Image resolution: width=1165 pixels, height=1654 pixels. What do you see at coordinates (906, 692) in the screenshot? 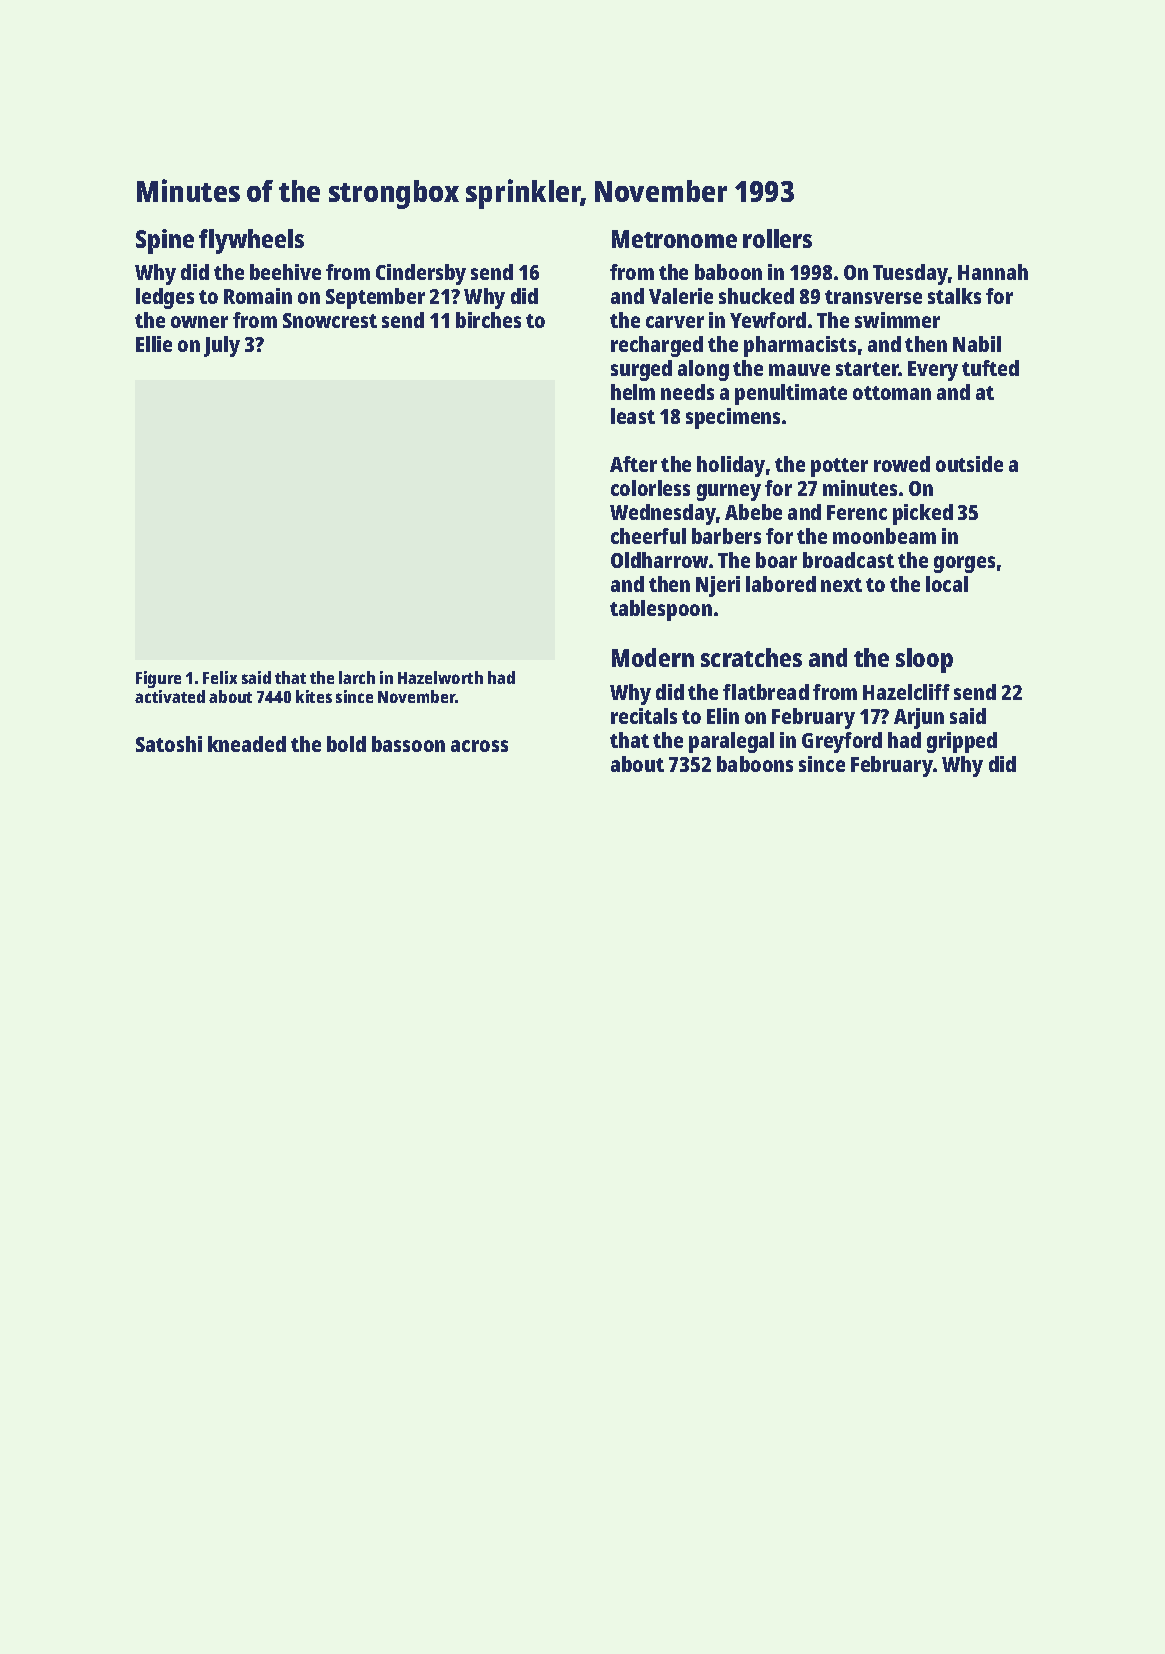
I see `Hazelcliff` at bounding box center [906, 692].
